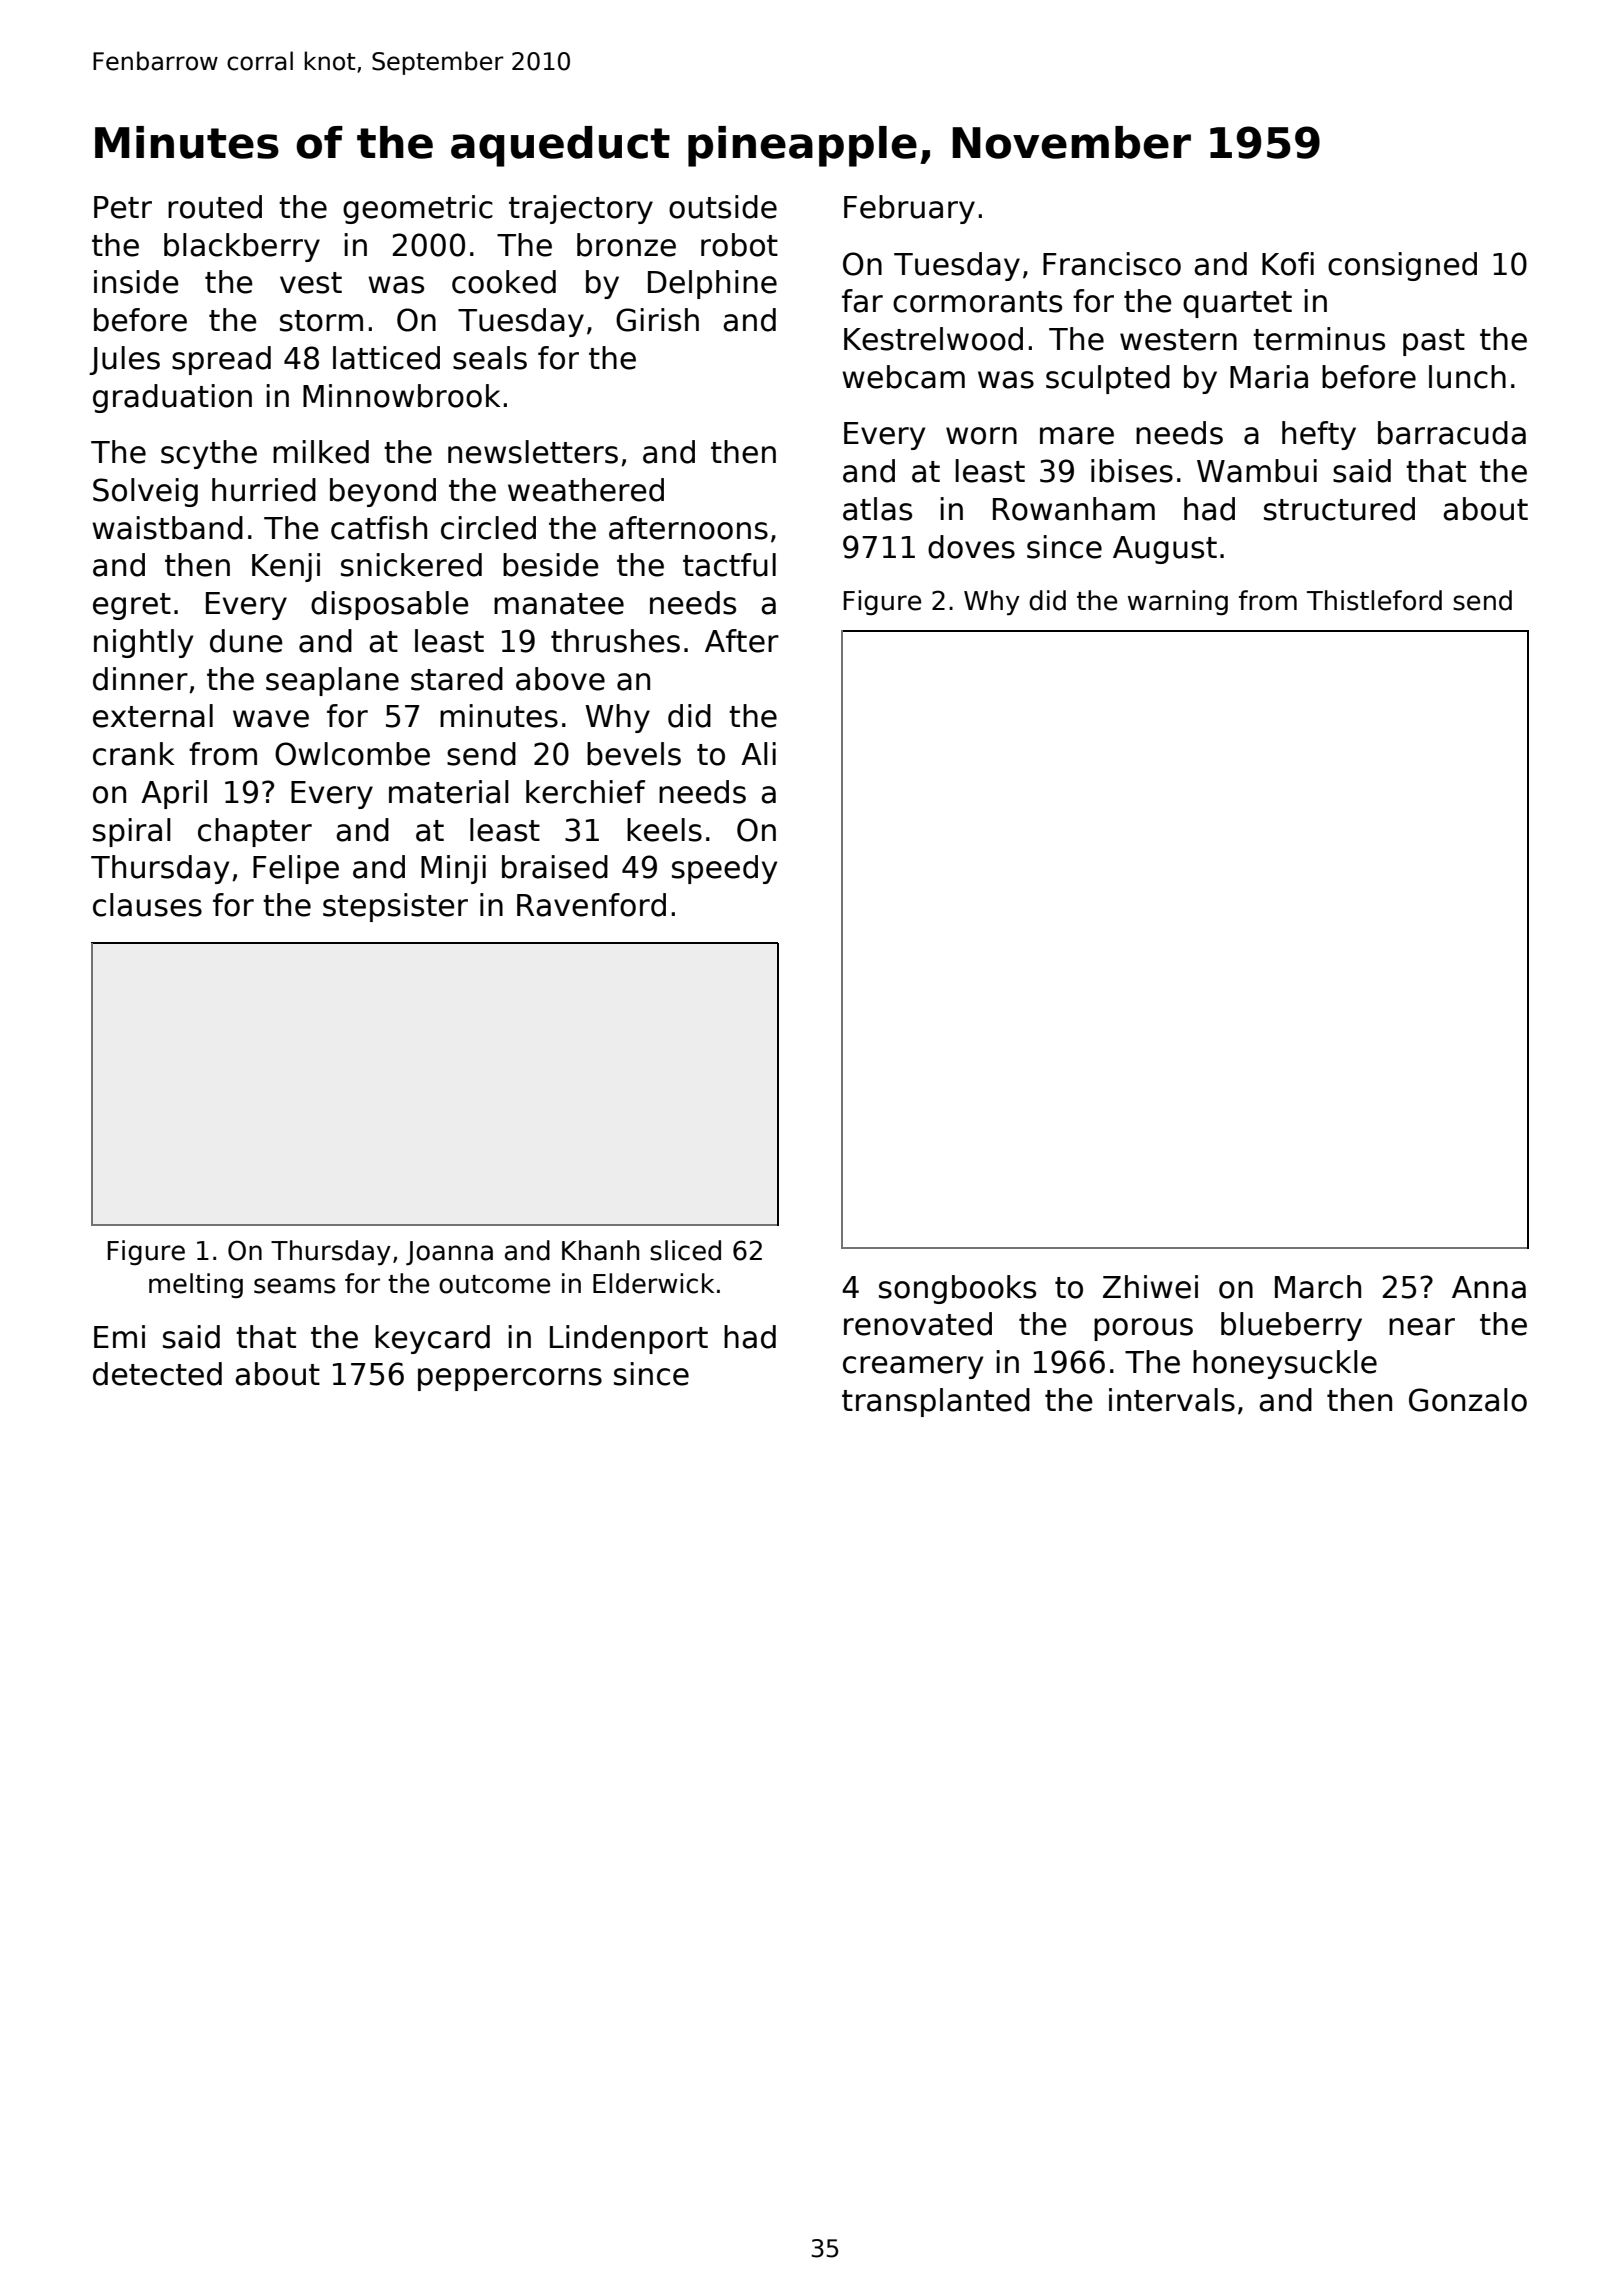 This screenshot has height=2292, width=1620. I want to click on seaplane, so click(332, 681).
